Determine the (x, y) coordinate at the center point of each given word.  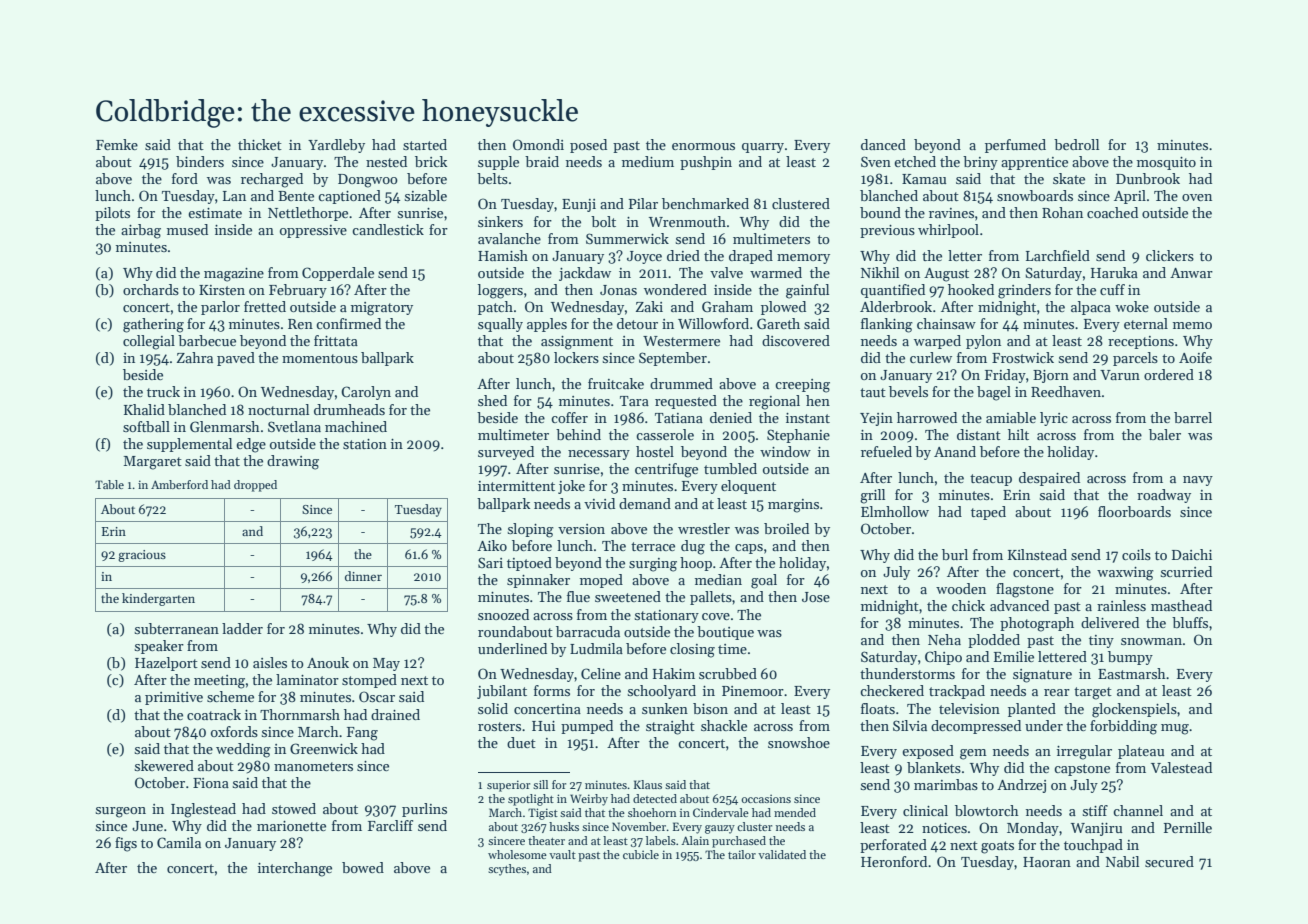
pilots (112, 214)
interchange (295, 869)
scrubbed (728, 673)
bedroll (1076, 144)
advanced (1019, 605)
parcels (1135, 359)
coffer (569, 417)
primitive (174, 698)
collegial (149, 342)
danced (883, 144)
